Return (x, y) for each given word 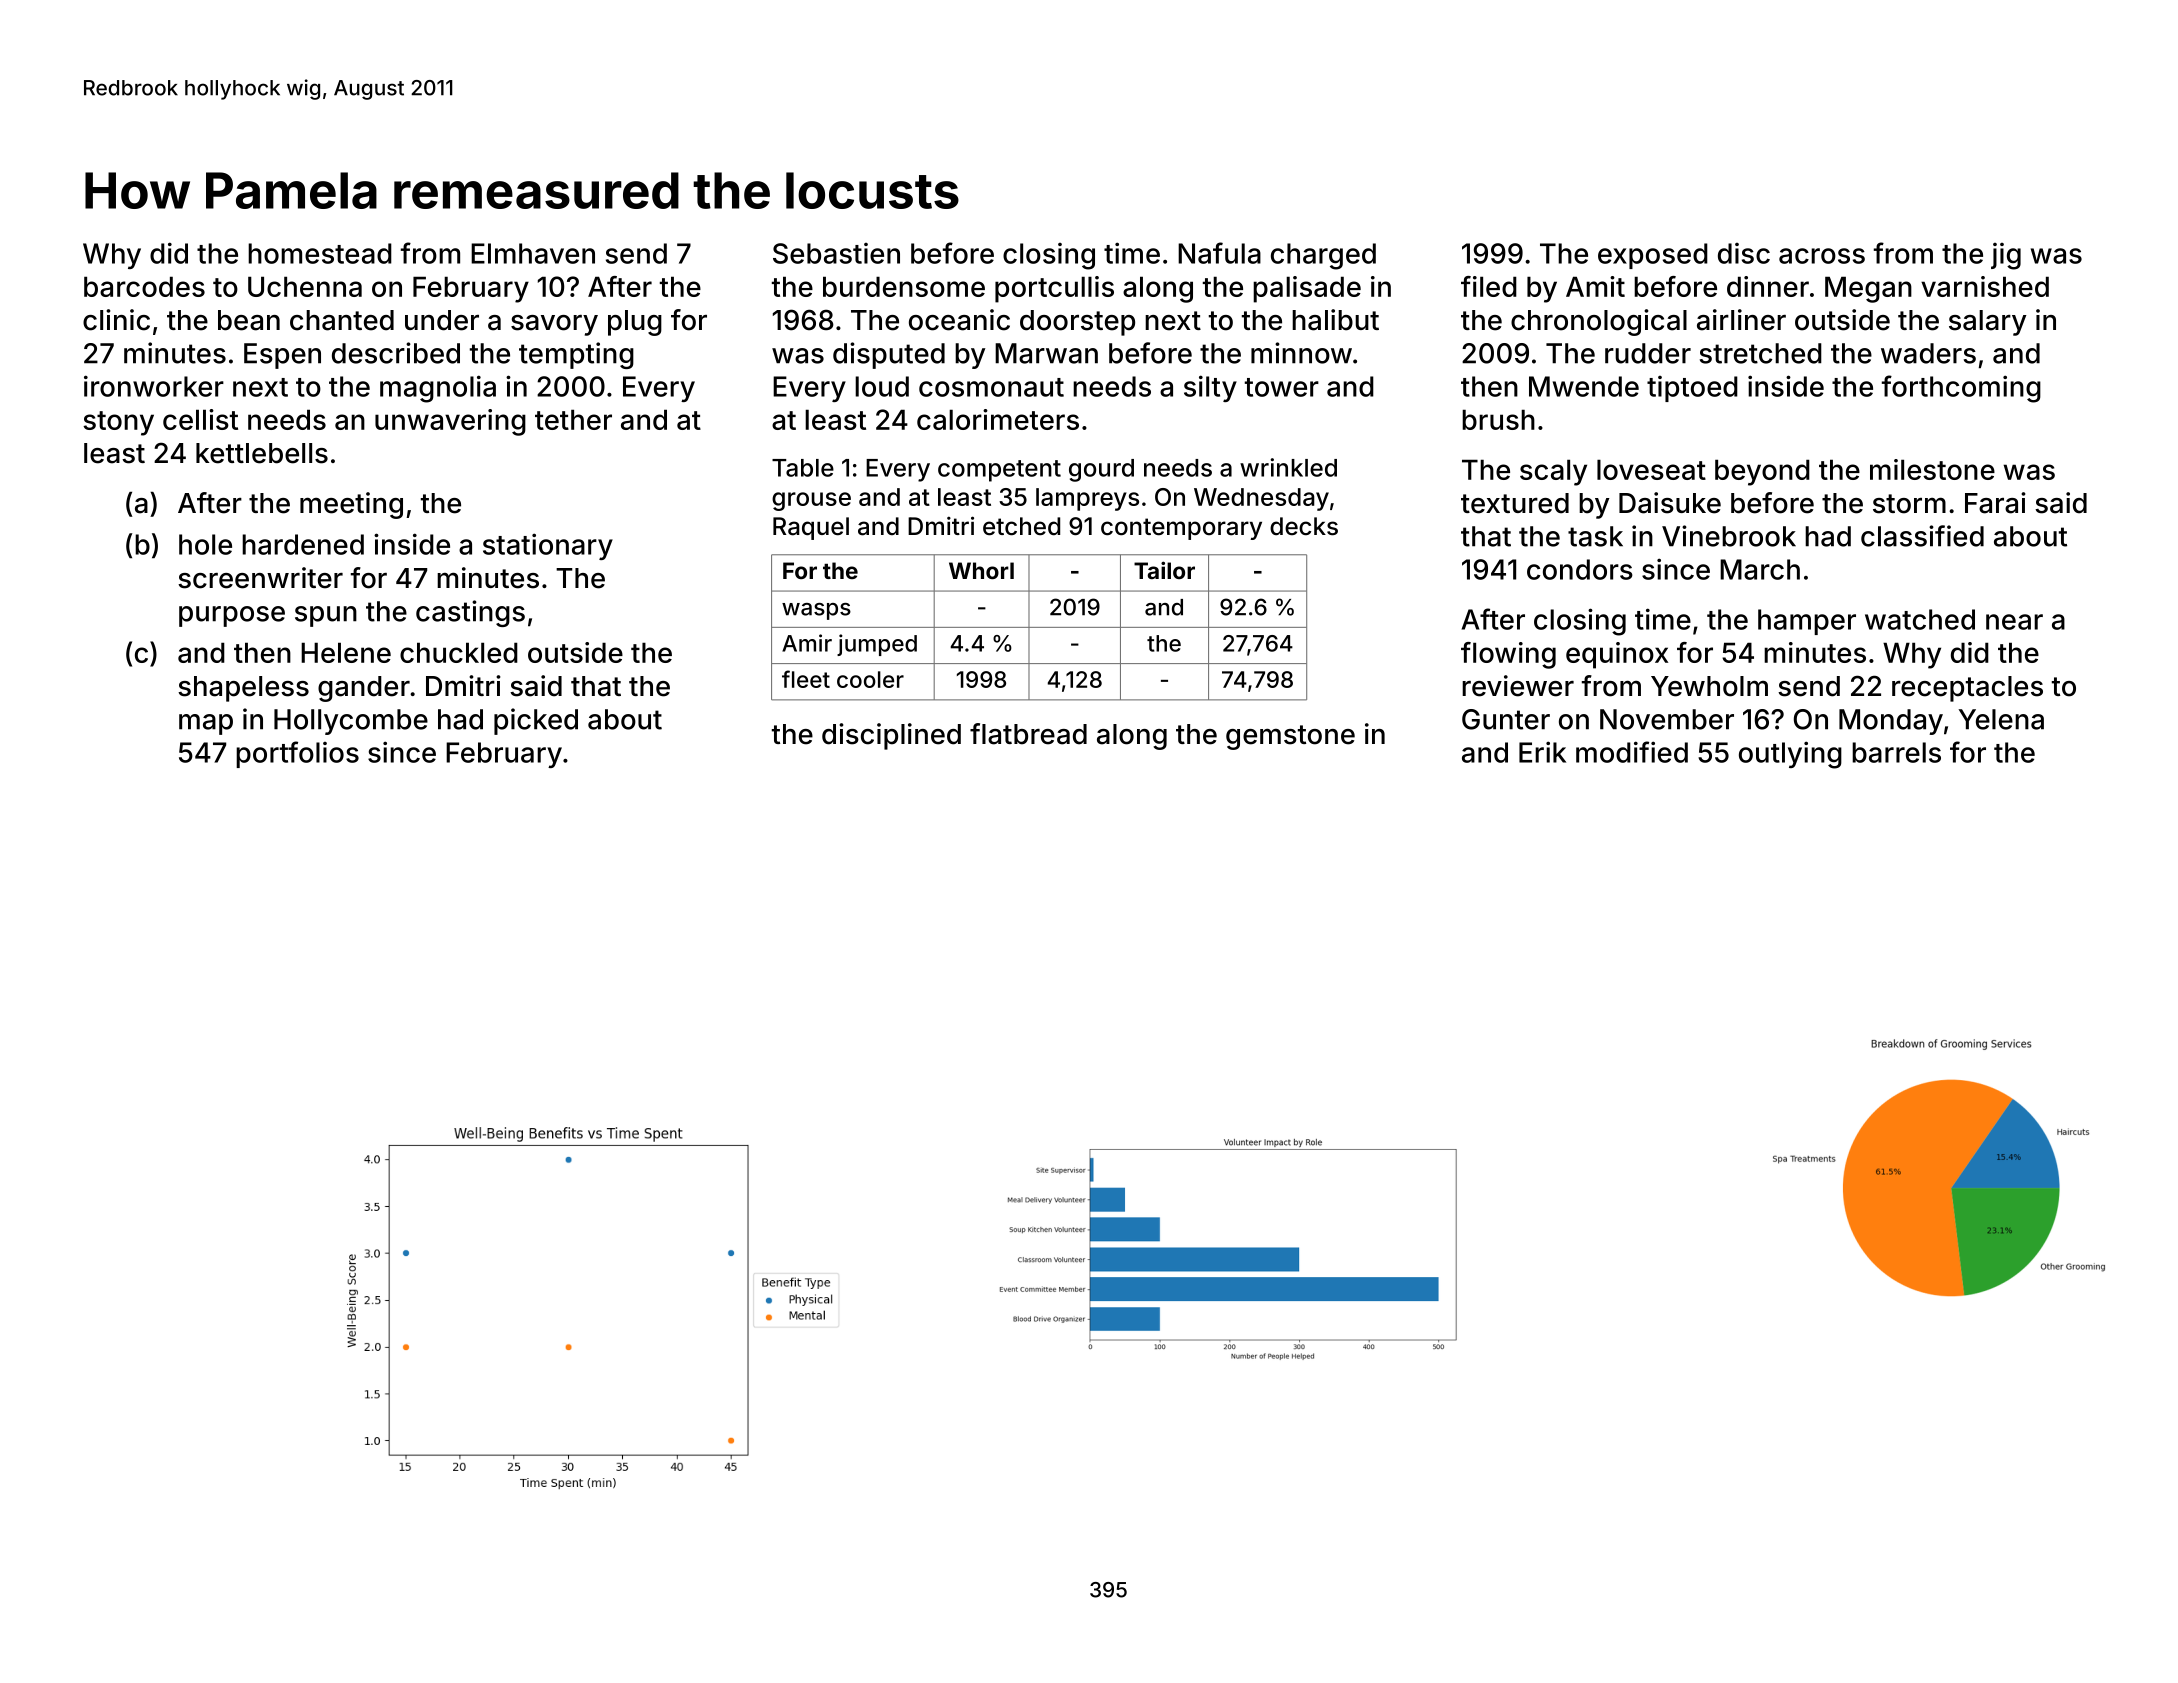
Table (803, 468)
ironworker (154, 386)
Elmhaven (533, 253)
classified (1922, 536)
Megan (1868, 289)
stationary (548, 546)
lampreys (1087, 499)
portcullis (1054, 289)
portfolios (297, 754)
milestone (1932, 469)
